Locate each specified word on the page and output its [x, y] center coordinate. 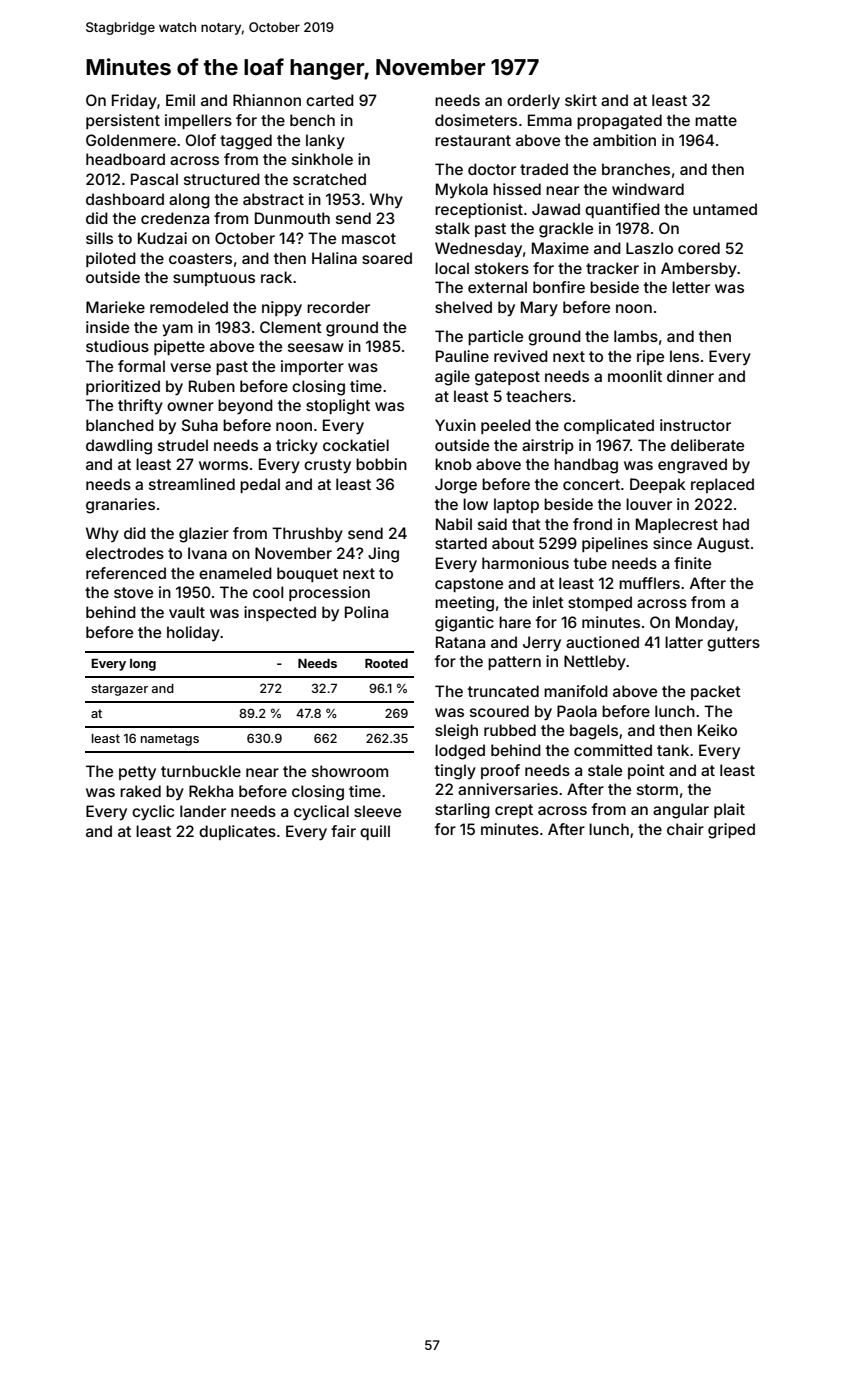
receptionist [479, 210]
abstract [273, 199]
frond [592, 524]
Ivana [207, 553]
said [492, 524]
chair [685, 829]
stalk [452, 228]
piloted [111, 259]
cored [699, 248]
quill [375, 832]
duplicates [237, 832]
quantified [622, 210]
